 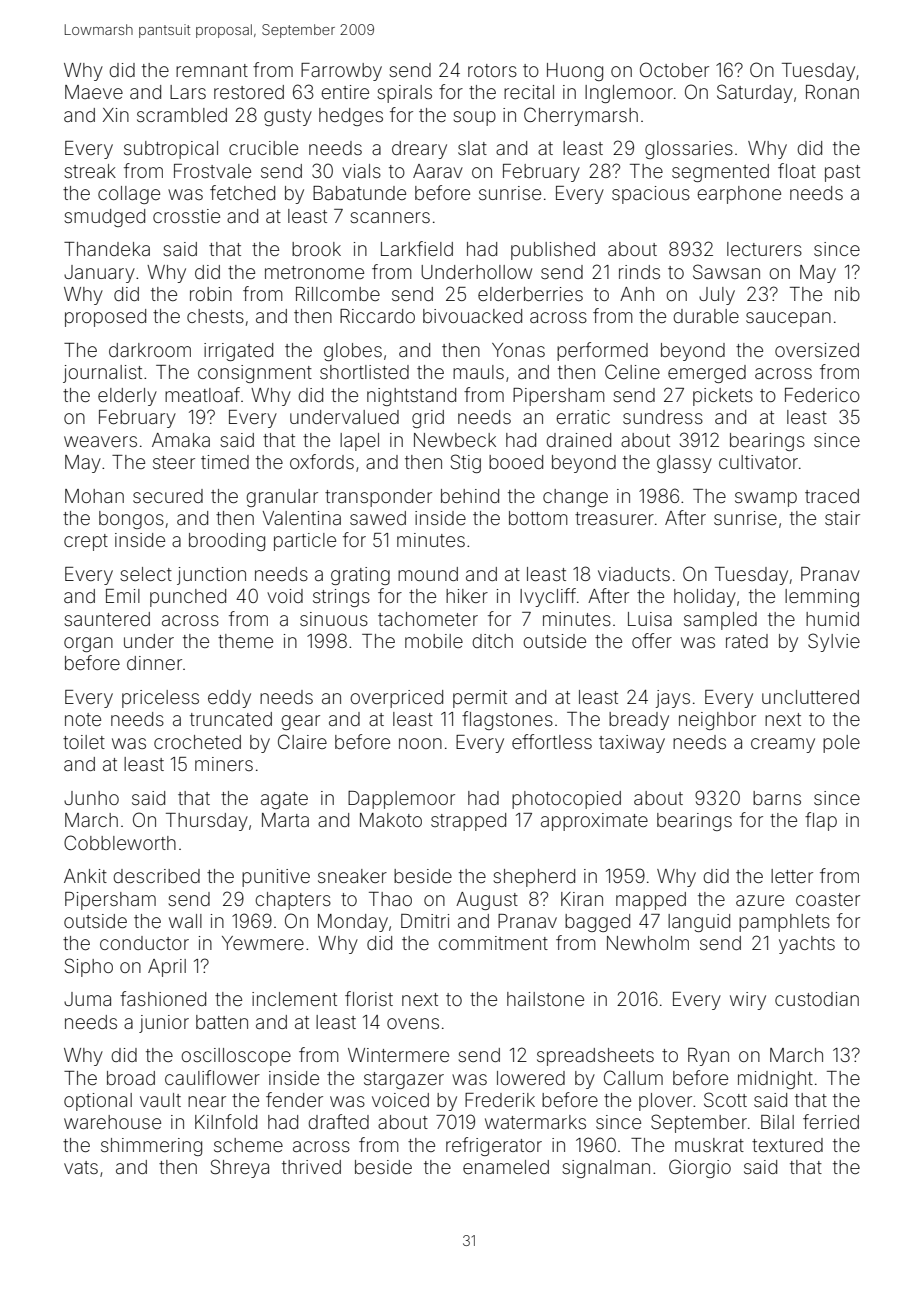 What do you see at coordinates (535, 1122) in the document?
I see `watermarks` at bounding box center [535, 1122].
